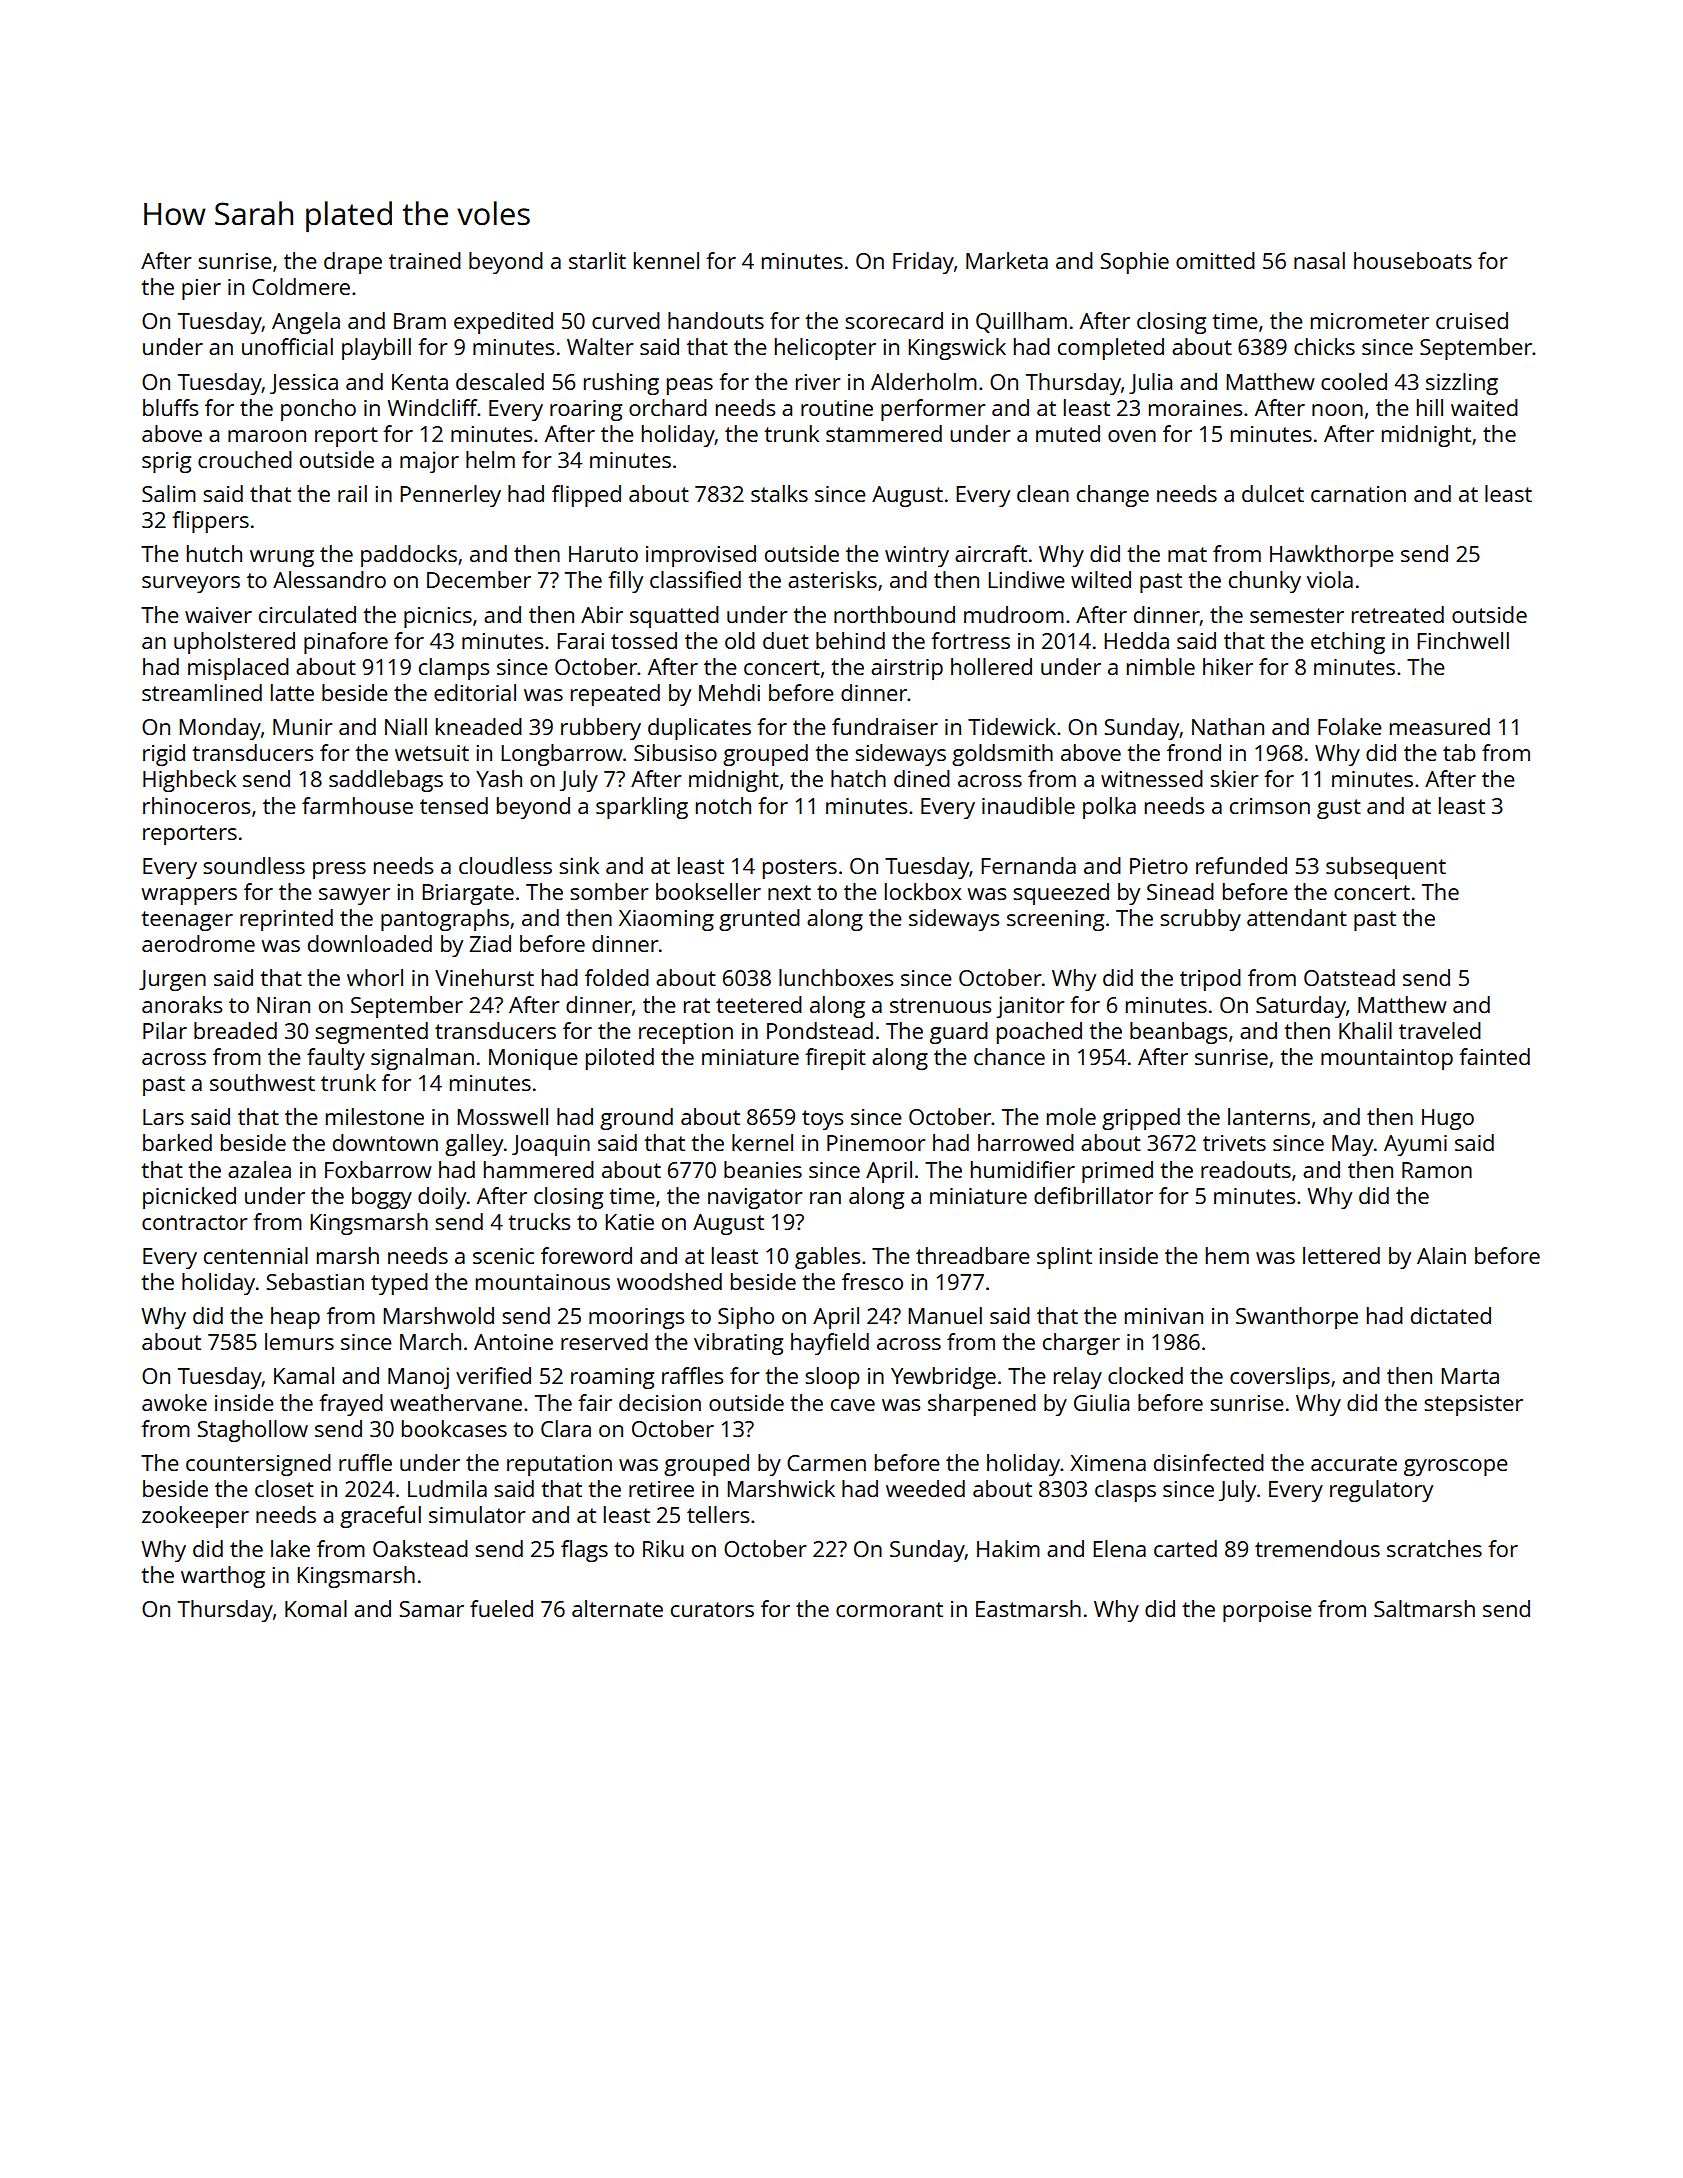  I want to click on gyroscope, so click(1456, 1467).
